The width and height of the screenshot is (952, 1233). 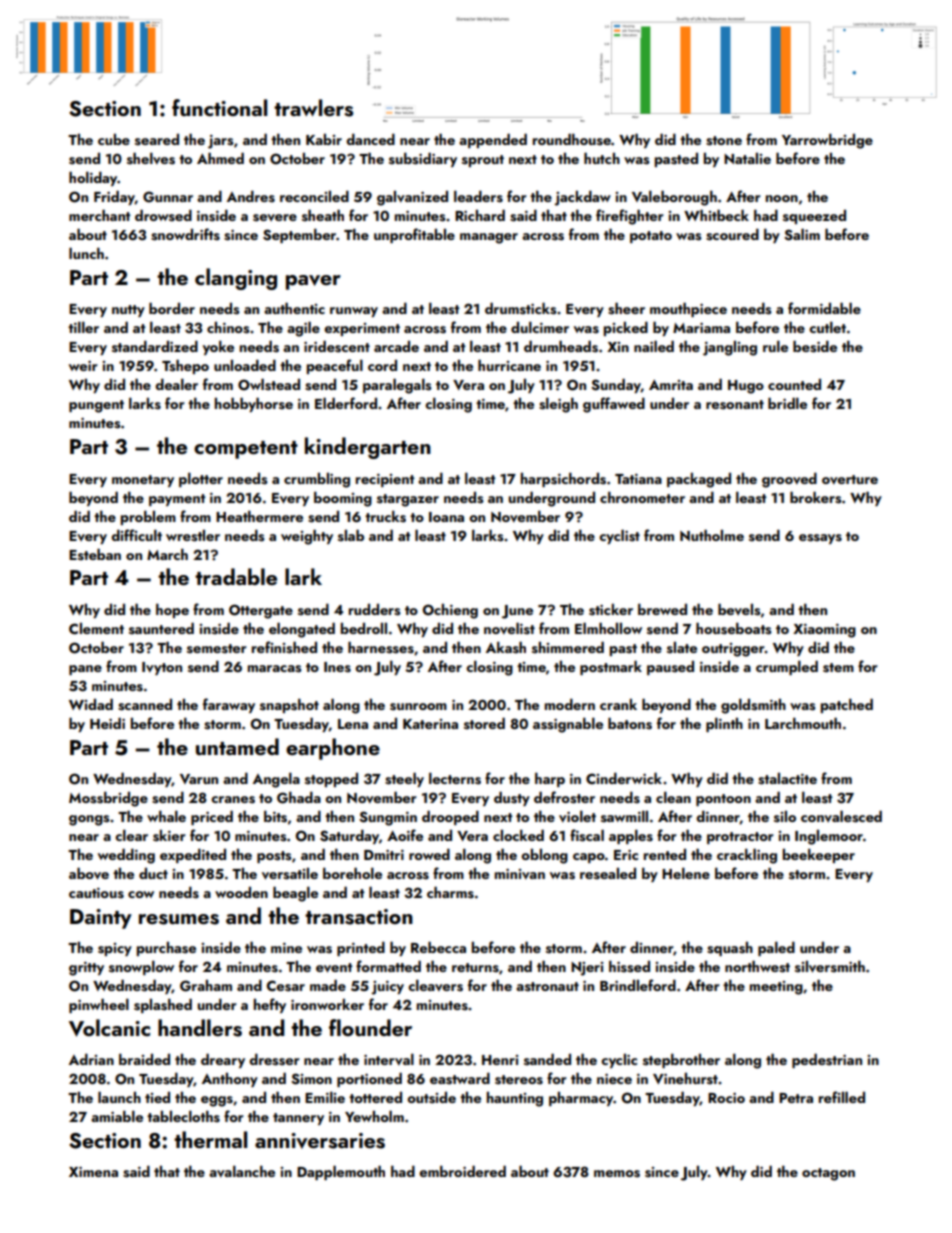 What do you see at coordinates (414, 235) in the screenshot?
I see `unprofitable` at bounding box center [414, 235].
